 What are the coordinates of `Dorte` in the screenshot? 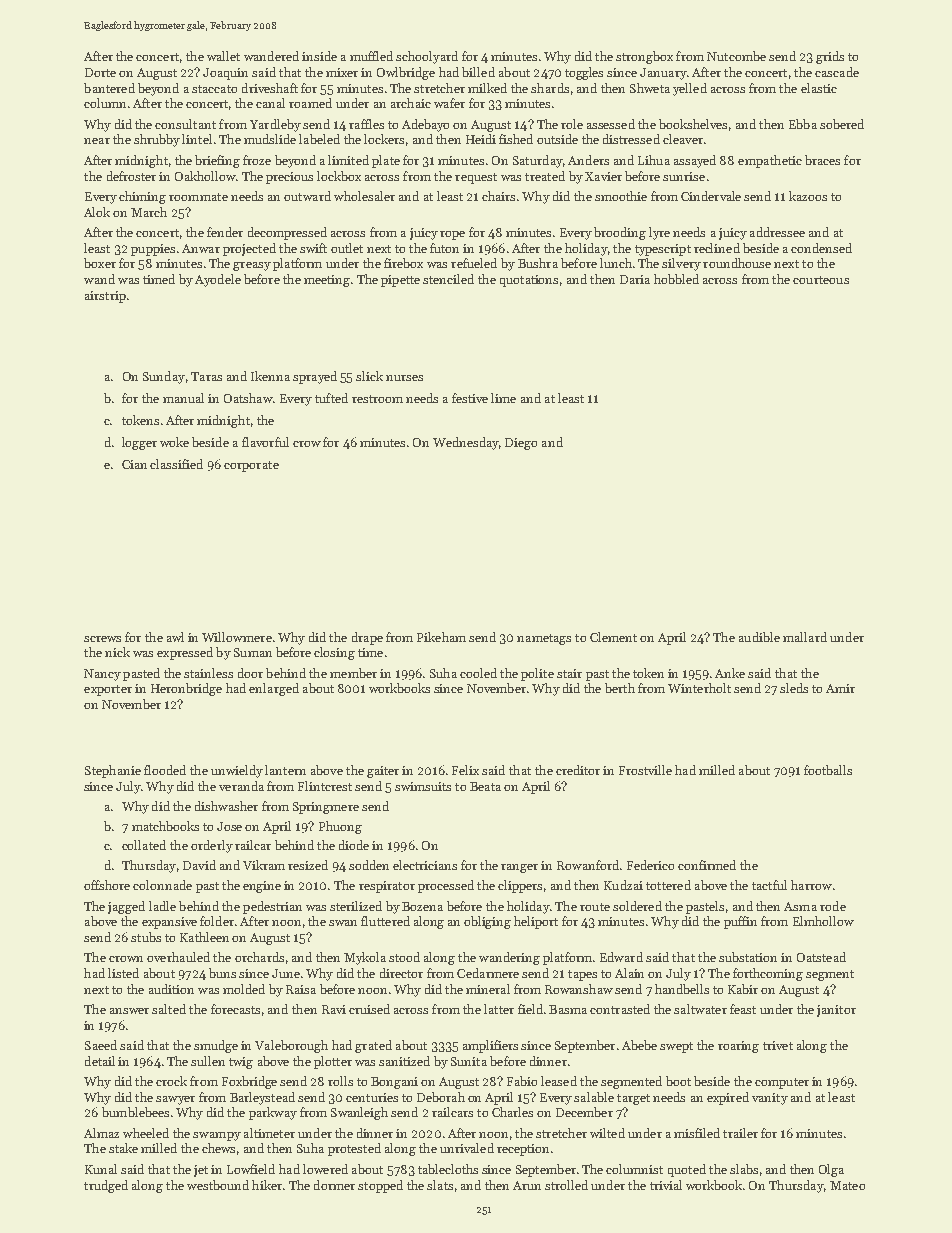 It's located at (100, 72).
